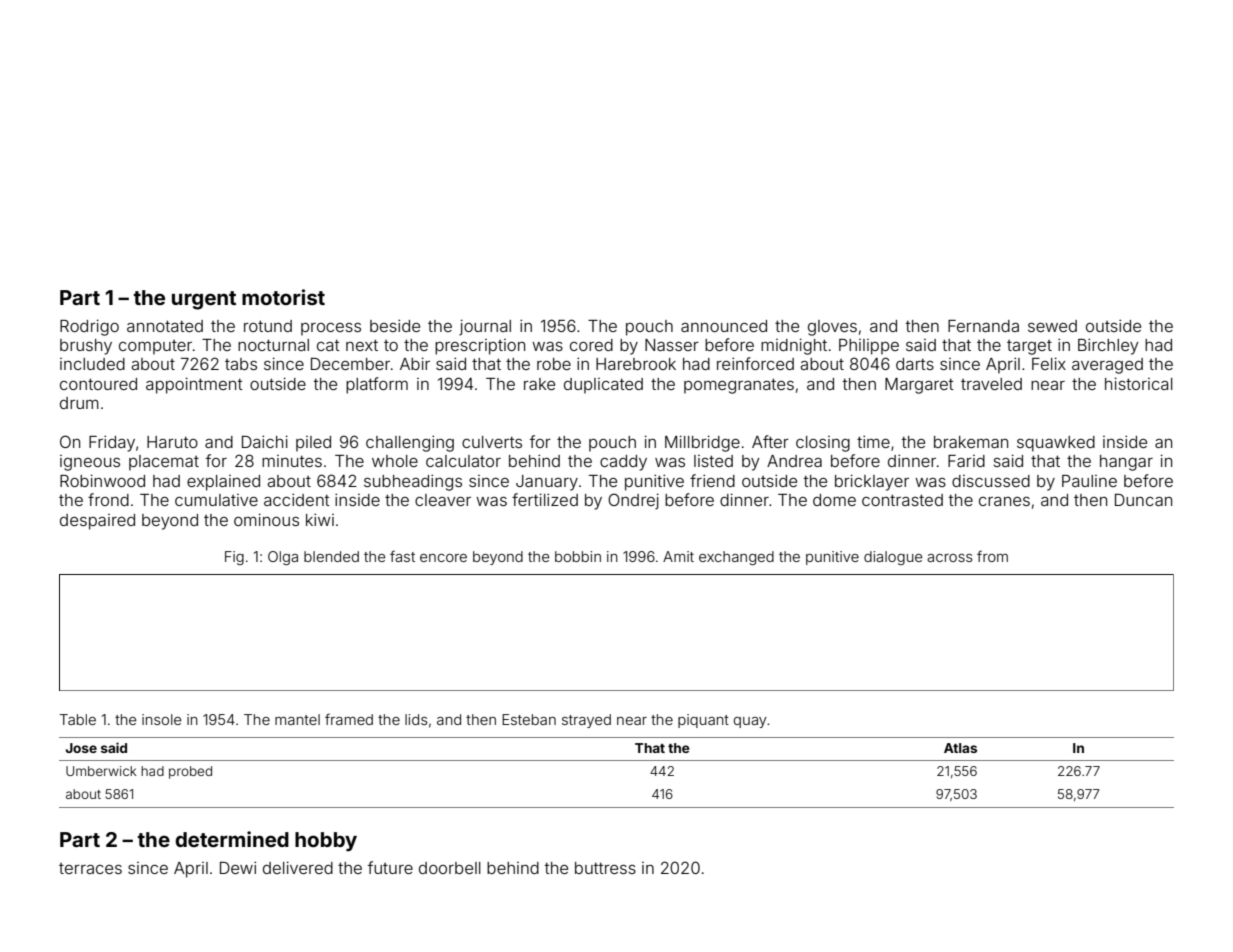 This document has height=952, width=1233. Describe the element at coordinates (736, 558) in the document. I see `exchanged` at that location.
